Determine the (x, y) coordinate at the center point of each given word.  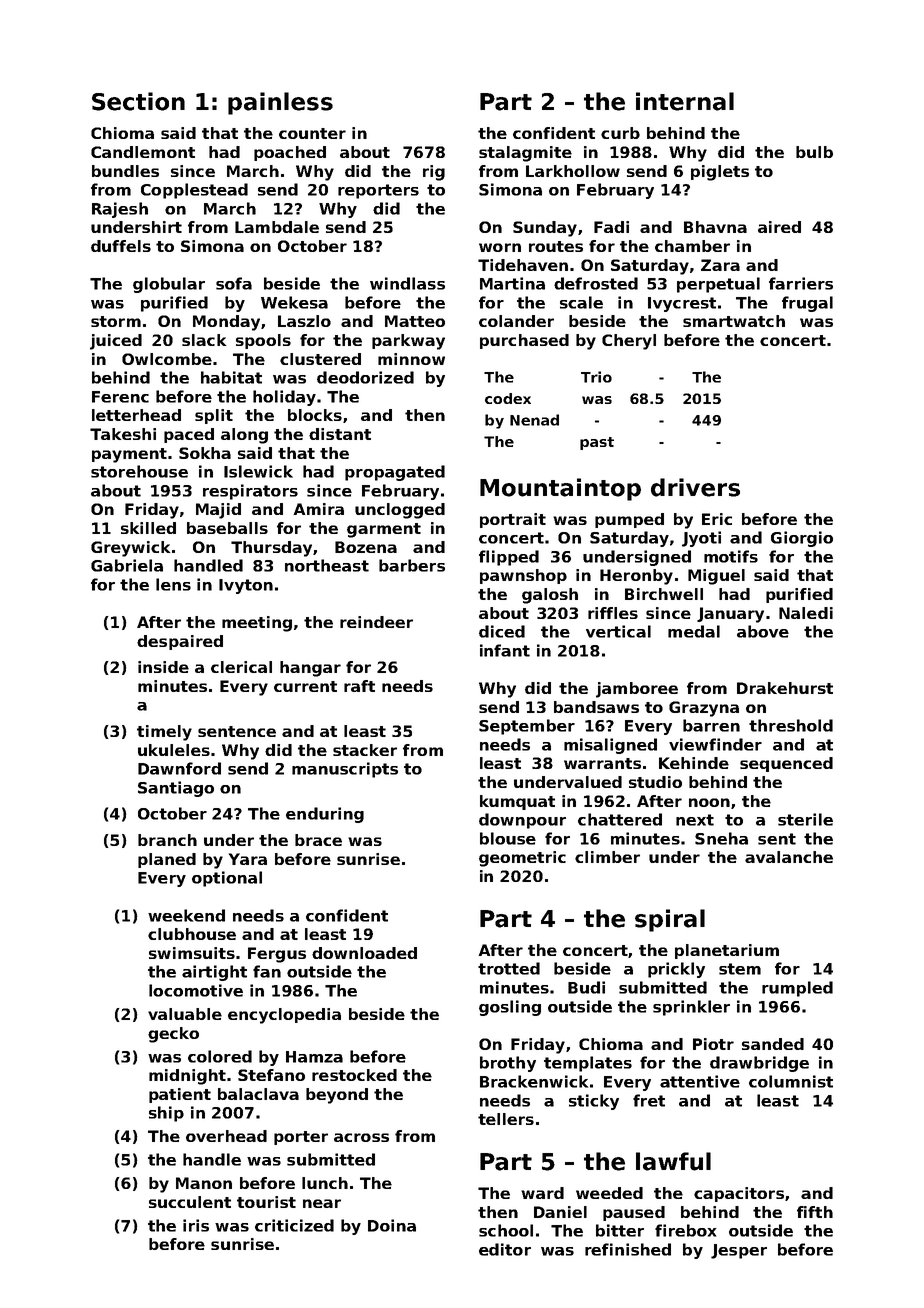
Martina (512, 283)
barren (711, 725)
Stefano (271, 1075)
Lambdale (277, 227)
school (506, 1230)
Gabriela (127, 565)
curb (620, 133)
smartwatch (734, 321)
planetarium (727, 951)
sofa (234, 283)
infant (505, 650)
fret (649, 1100)
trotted (509, 968)
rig (434, 173)
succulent (190, 1202)
